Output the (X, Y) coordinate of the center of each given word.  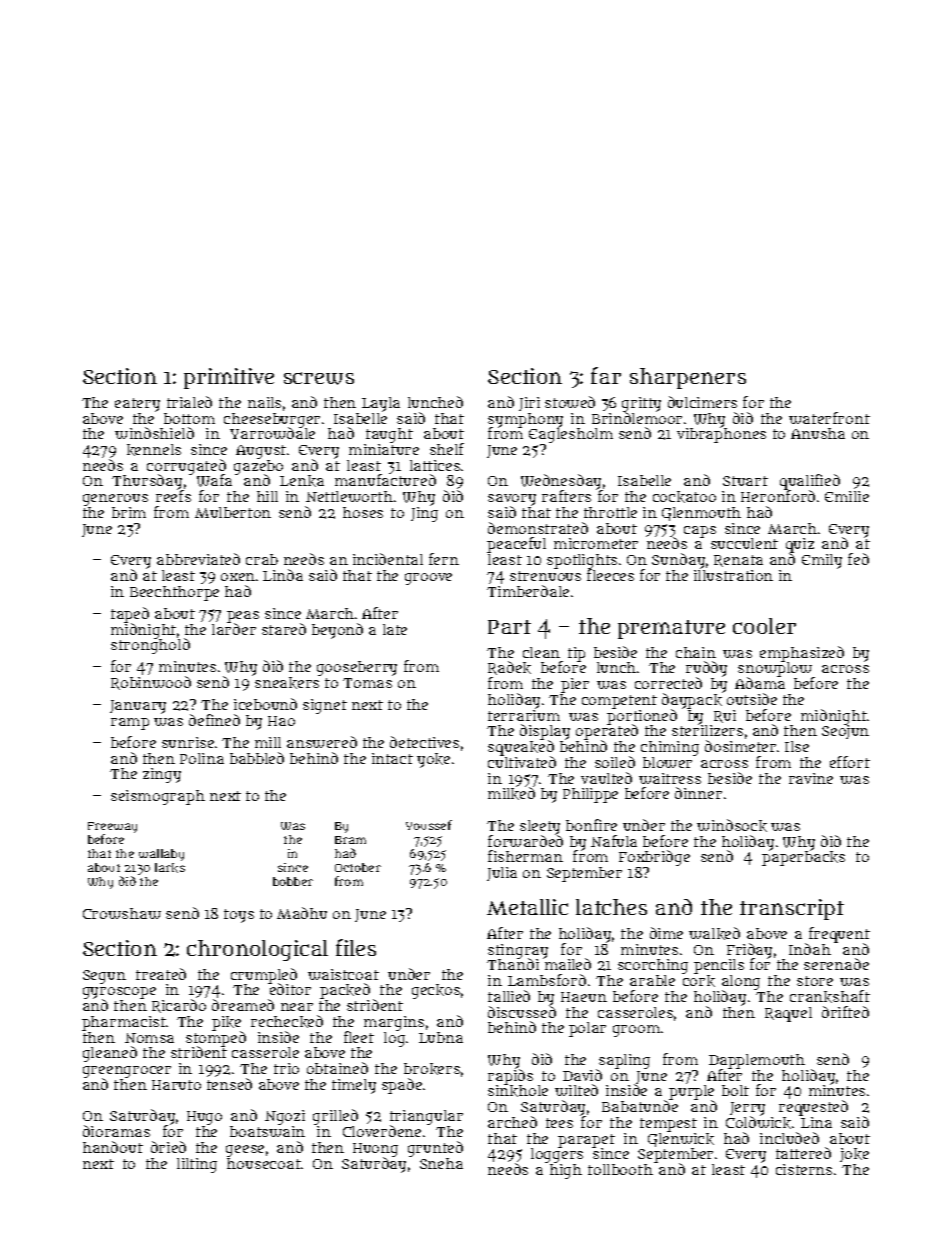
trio (286, 1068)
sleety (540, 827)
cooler (764, 626)
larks (170, 868)
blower (667, 762)
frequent (839, 935)
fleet (359, 1037)
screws (319, 378)
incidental (388, 559)
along (741, 983)
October (358, 867)
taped (130, 615)
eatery (137, 405)
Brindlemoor (637, 418)
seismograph (158, 797)
